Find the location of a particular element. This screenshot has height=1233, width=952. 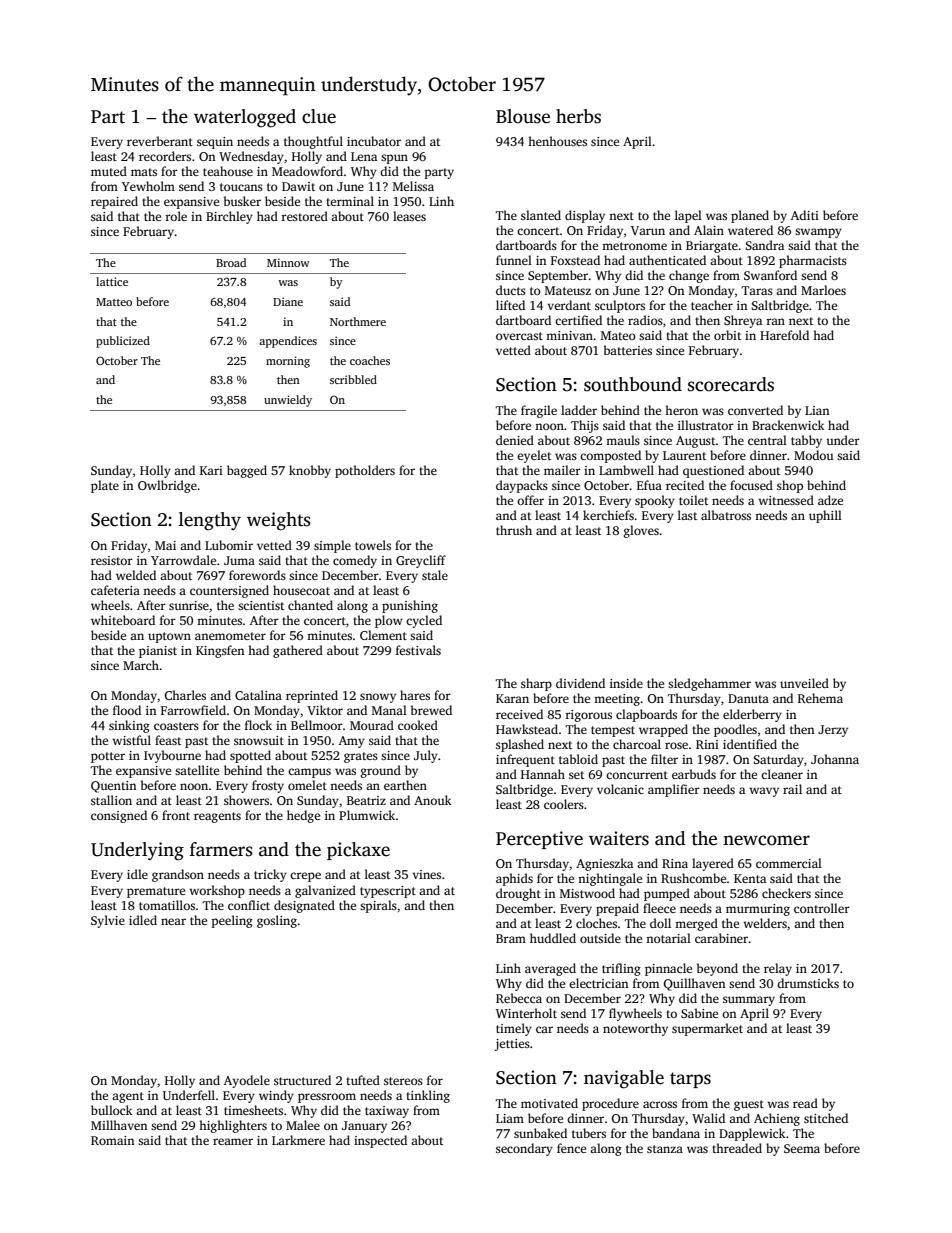

Aditi is located at coordinates (805, 215).
